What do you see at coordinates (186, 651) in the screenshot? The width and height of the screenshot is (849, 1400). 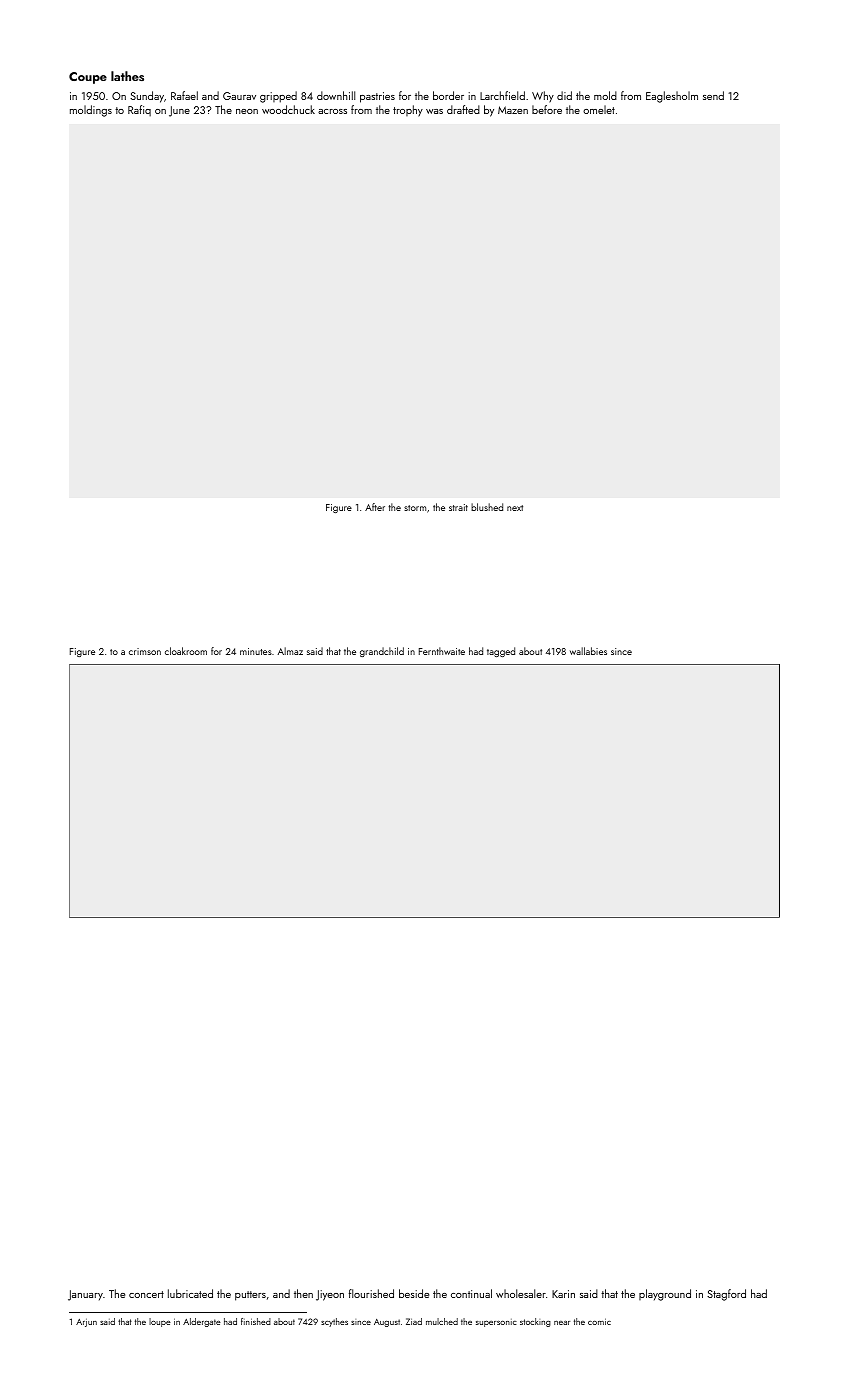 I see `cloakroom` at bounding box center [186, 651].
